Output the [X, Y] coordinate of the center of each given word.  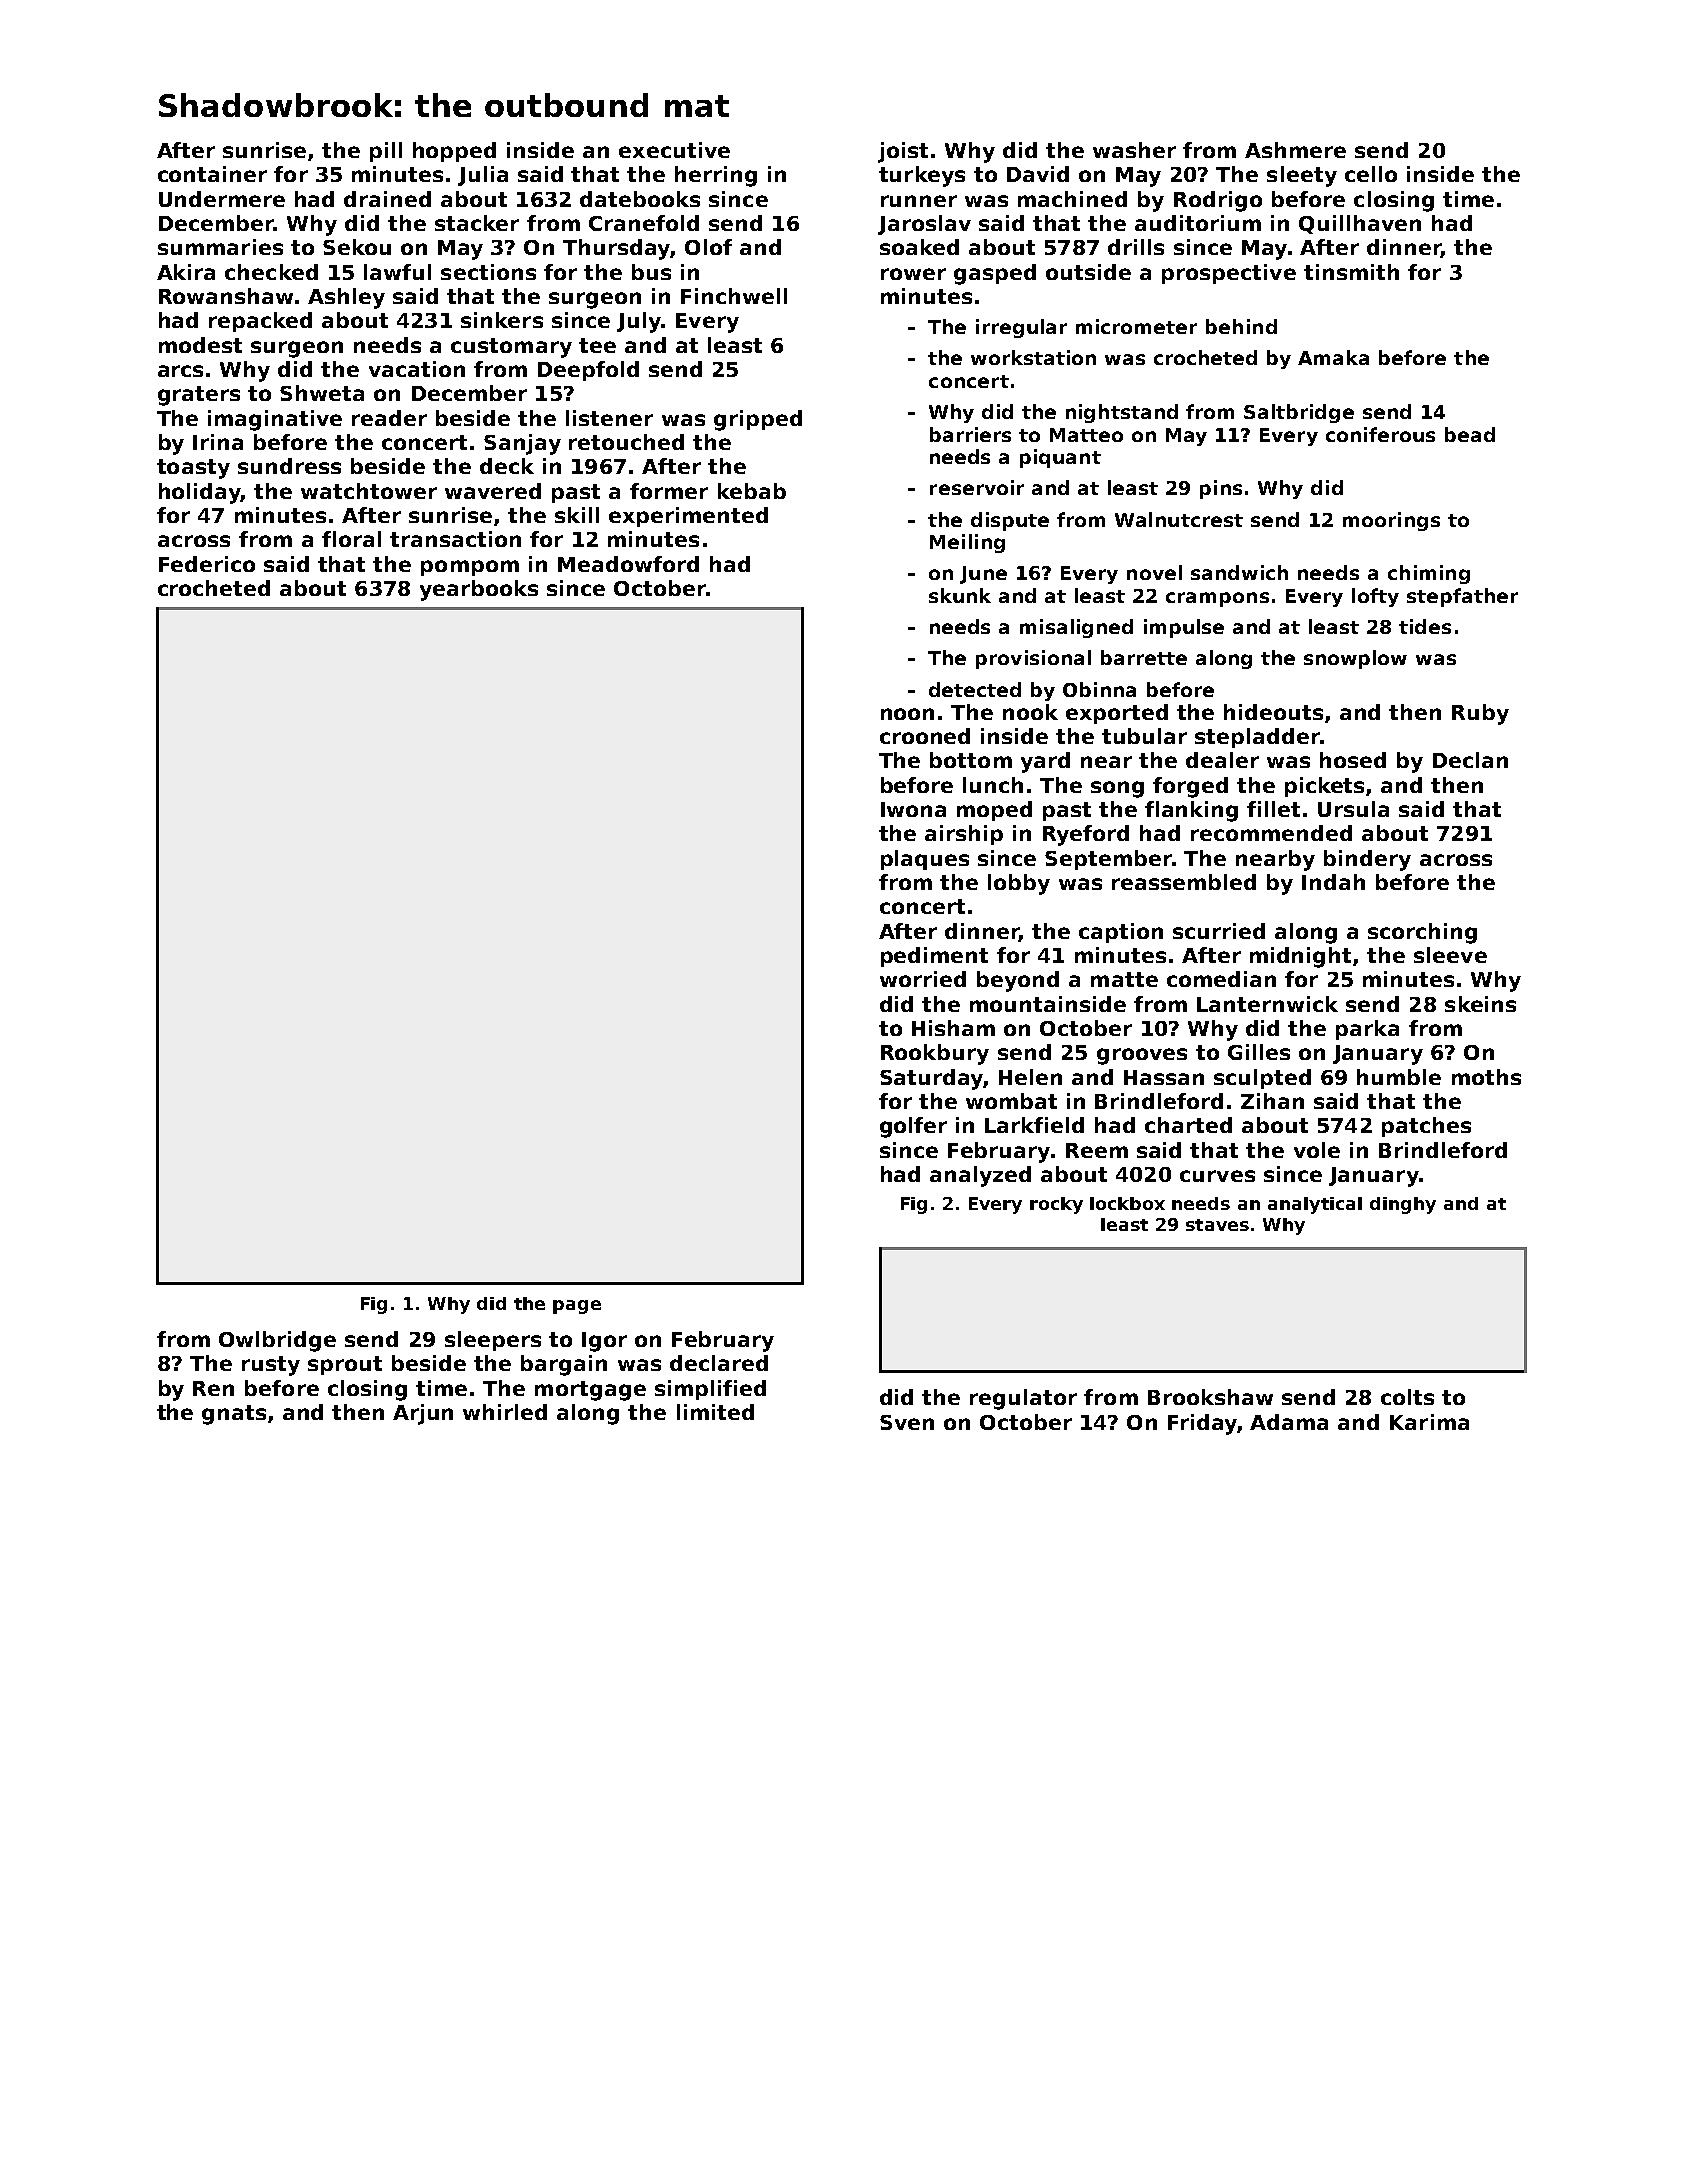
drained [387, 199]
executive [674, 150]
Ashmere [1295, 150]
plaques [925, 860]
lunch [993, 785]
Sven [907, 1422]
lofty [1375, 597]
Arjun [423, 1414]
